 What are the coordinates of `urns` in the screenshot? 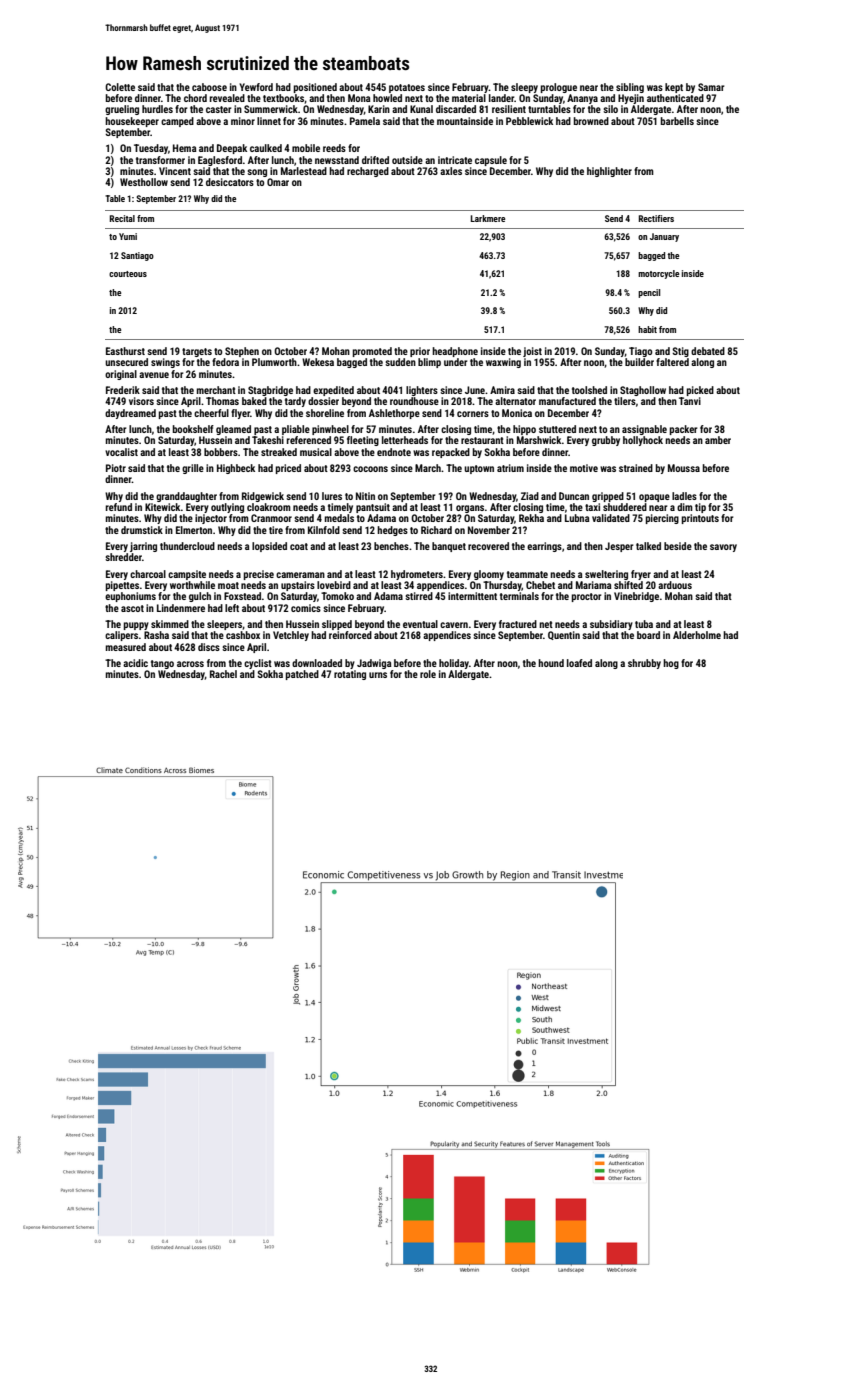 It's located at (378, 675).
